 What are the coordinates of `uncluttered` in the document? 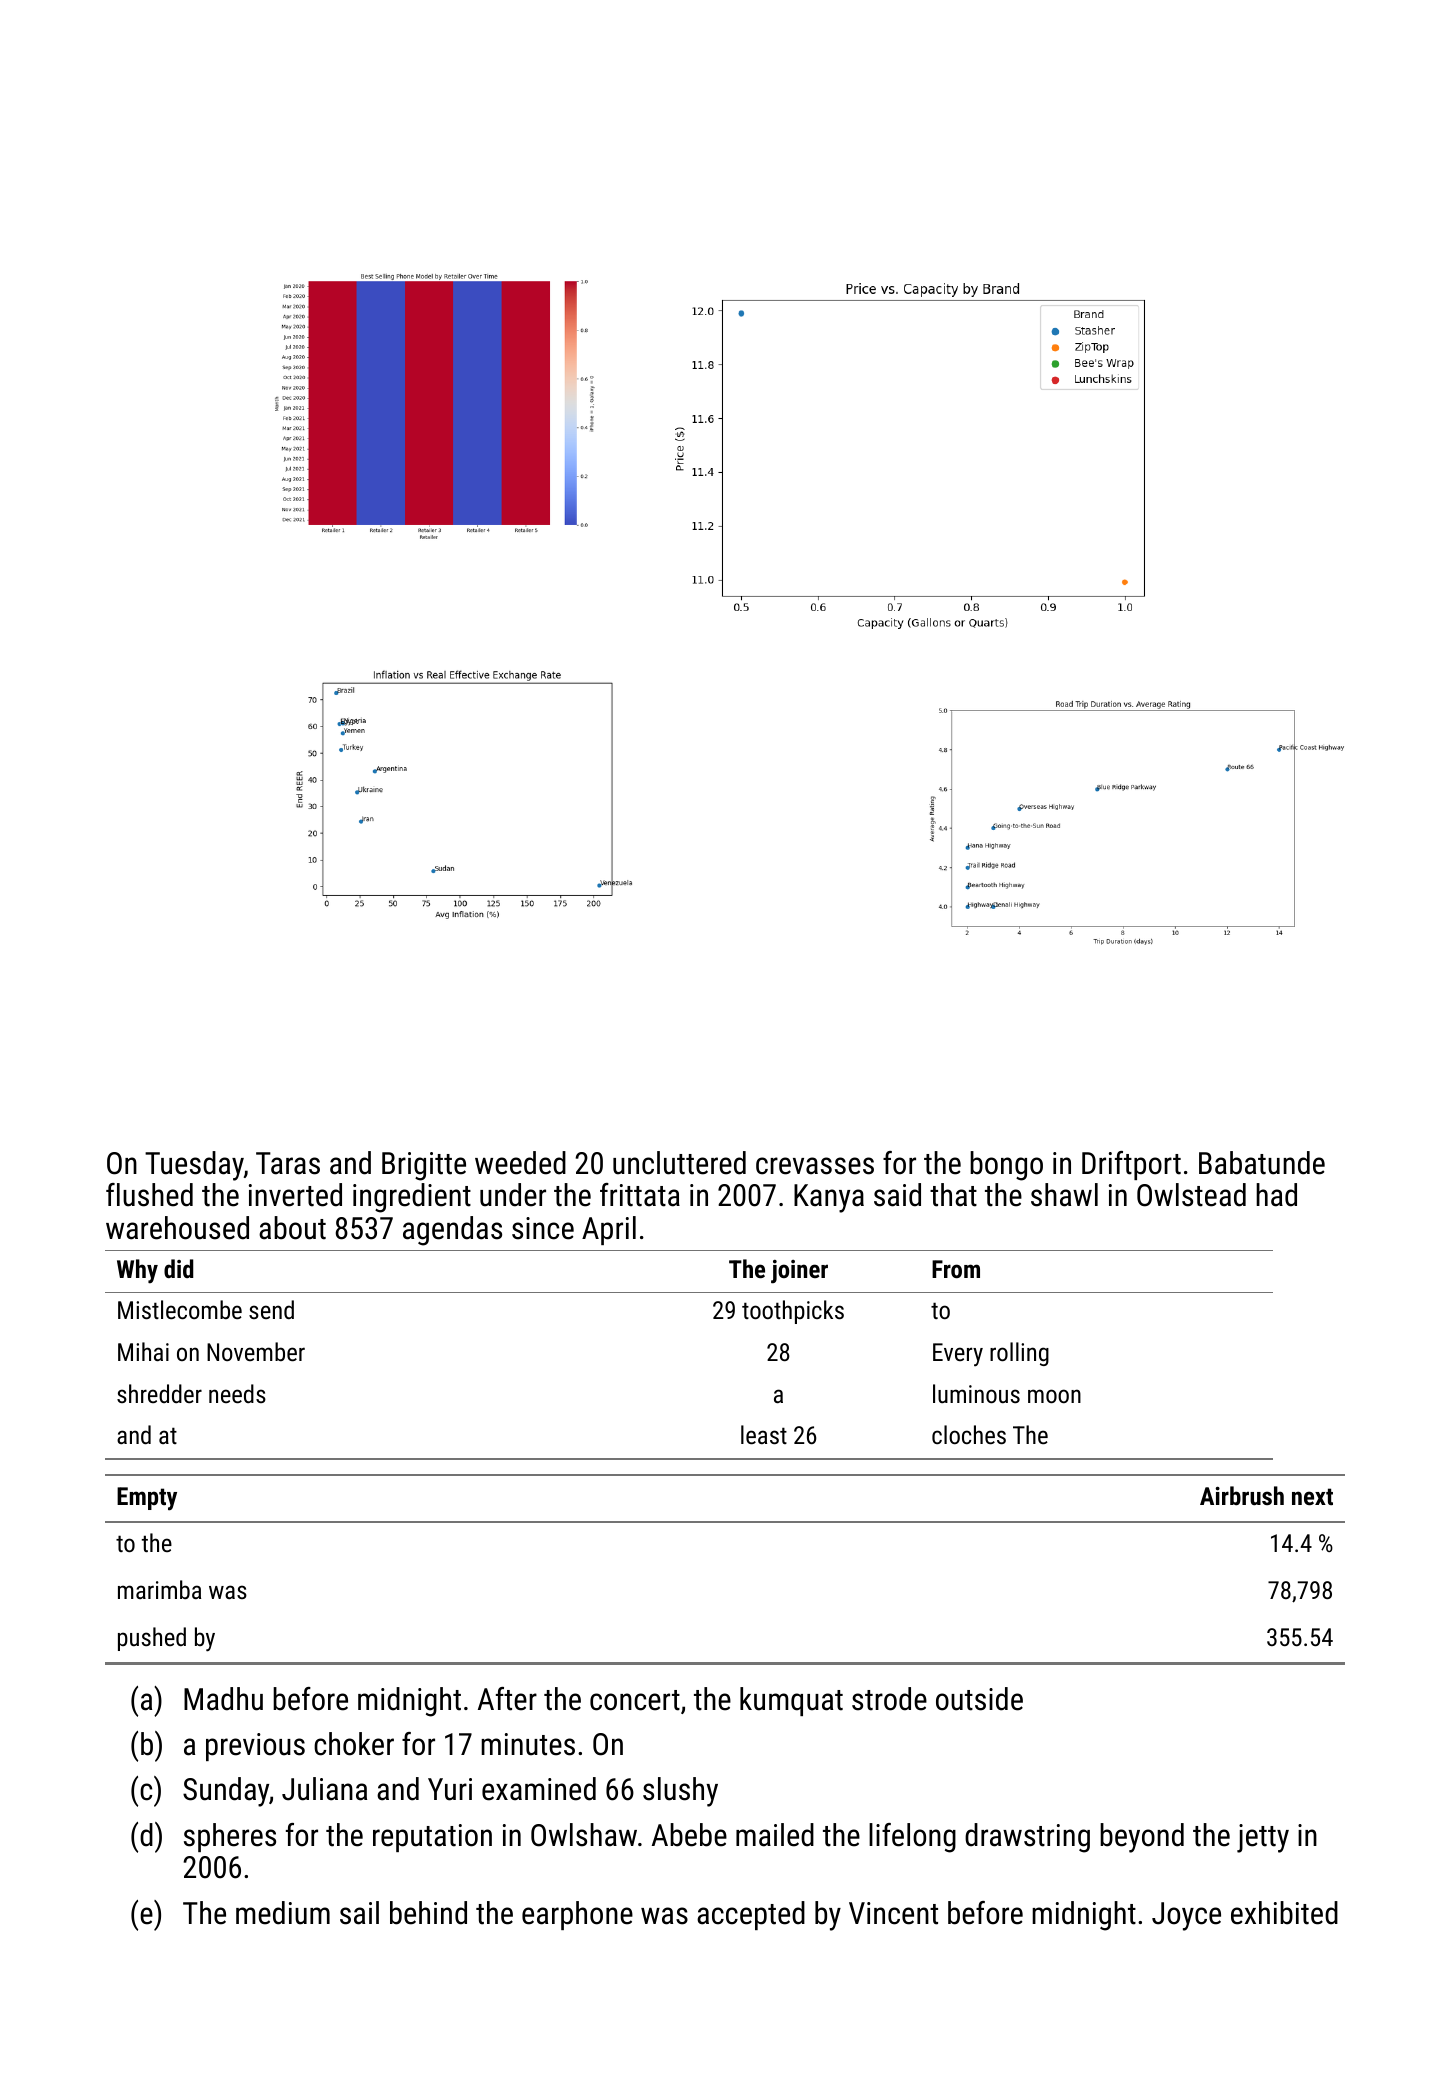 It's located at (679, 1163).
